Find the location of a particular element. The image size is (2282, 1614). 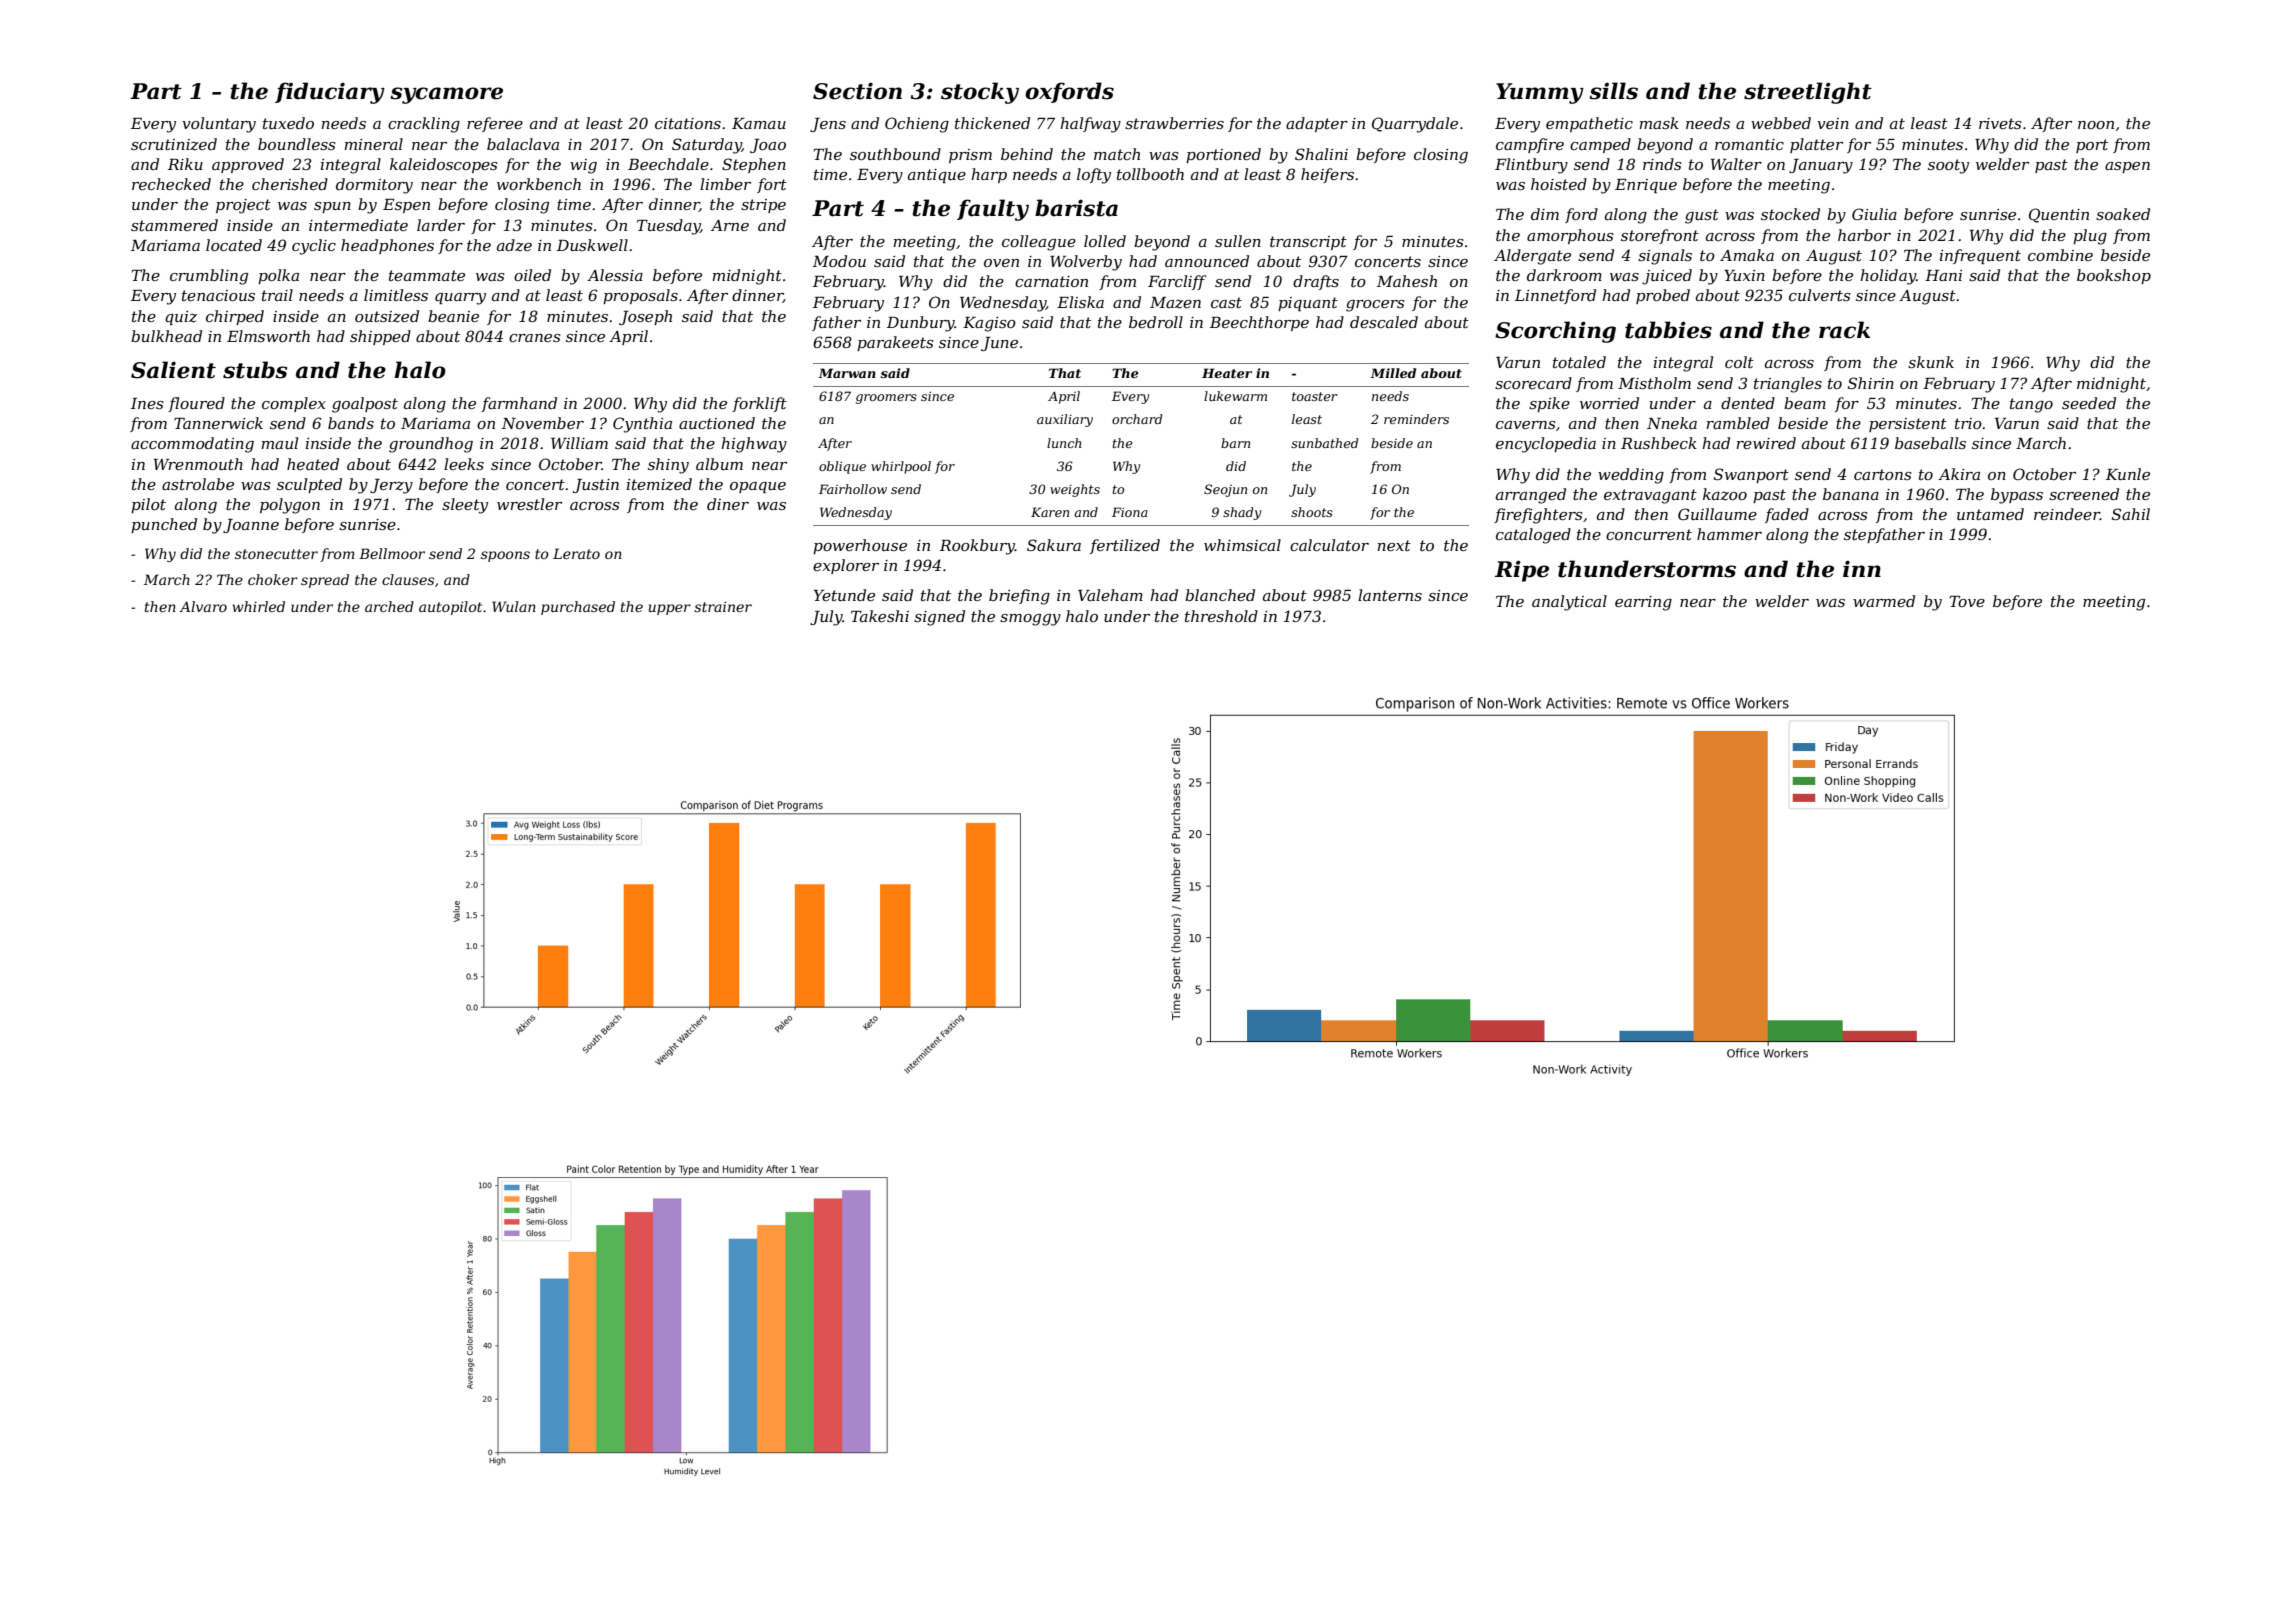

fort is located at coordinates (772, 185).
